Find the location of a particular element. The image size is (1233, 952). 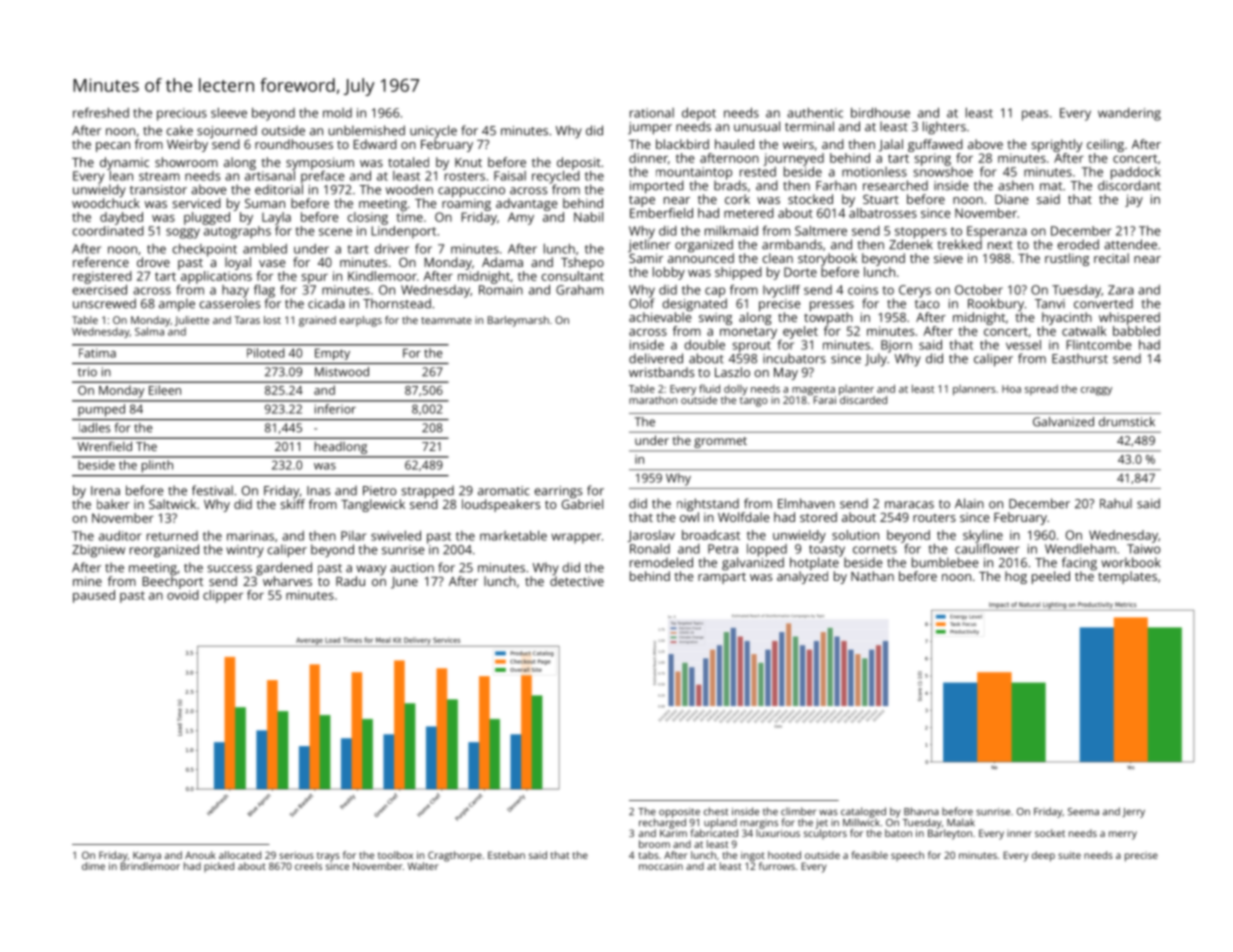

templates is located at coordinates (1127, 577).
